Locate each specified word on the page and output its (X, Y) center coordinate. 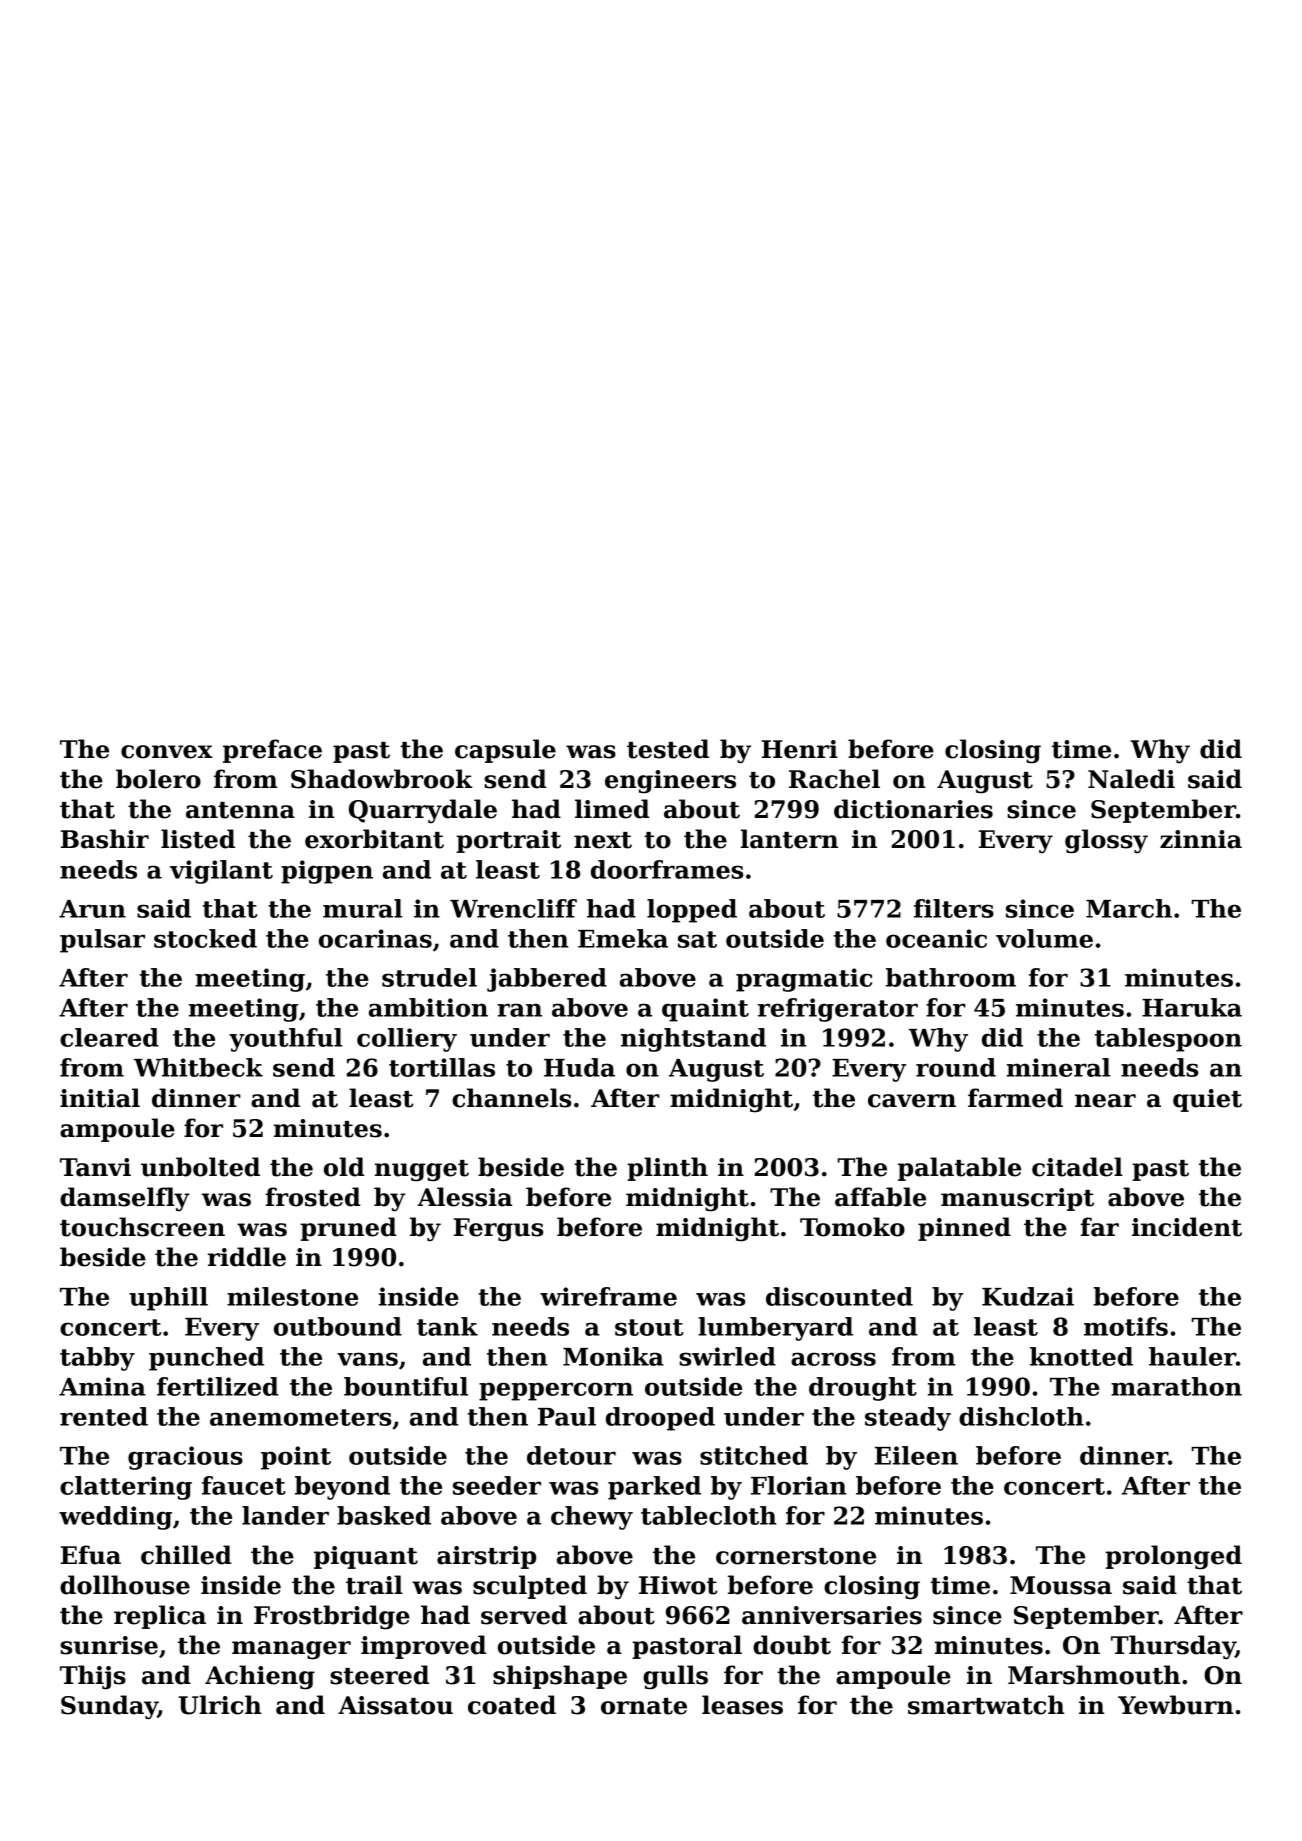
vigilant (221, 872)
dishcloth (1021, 1416)
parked (654, 1488)
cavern (912, 1101)
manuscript (1017, 1199)
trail (374, 1585)
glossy (1106, 841)
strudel (429, 977)
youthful (285, 1040)
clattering (126, 1488)
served (524, 1615)
